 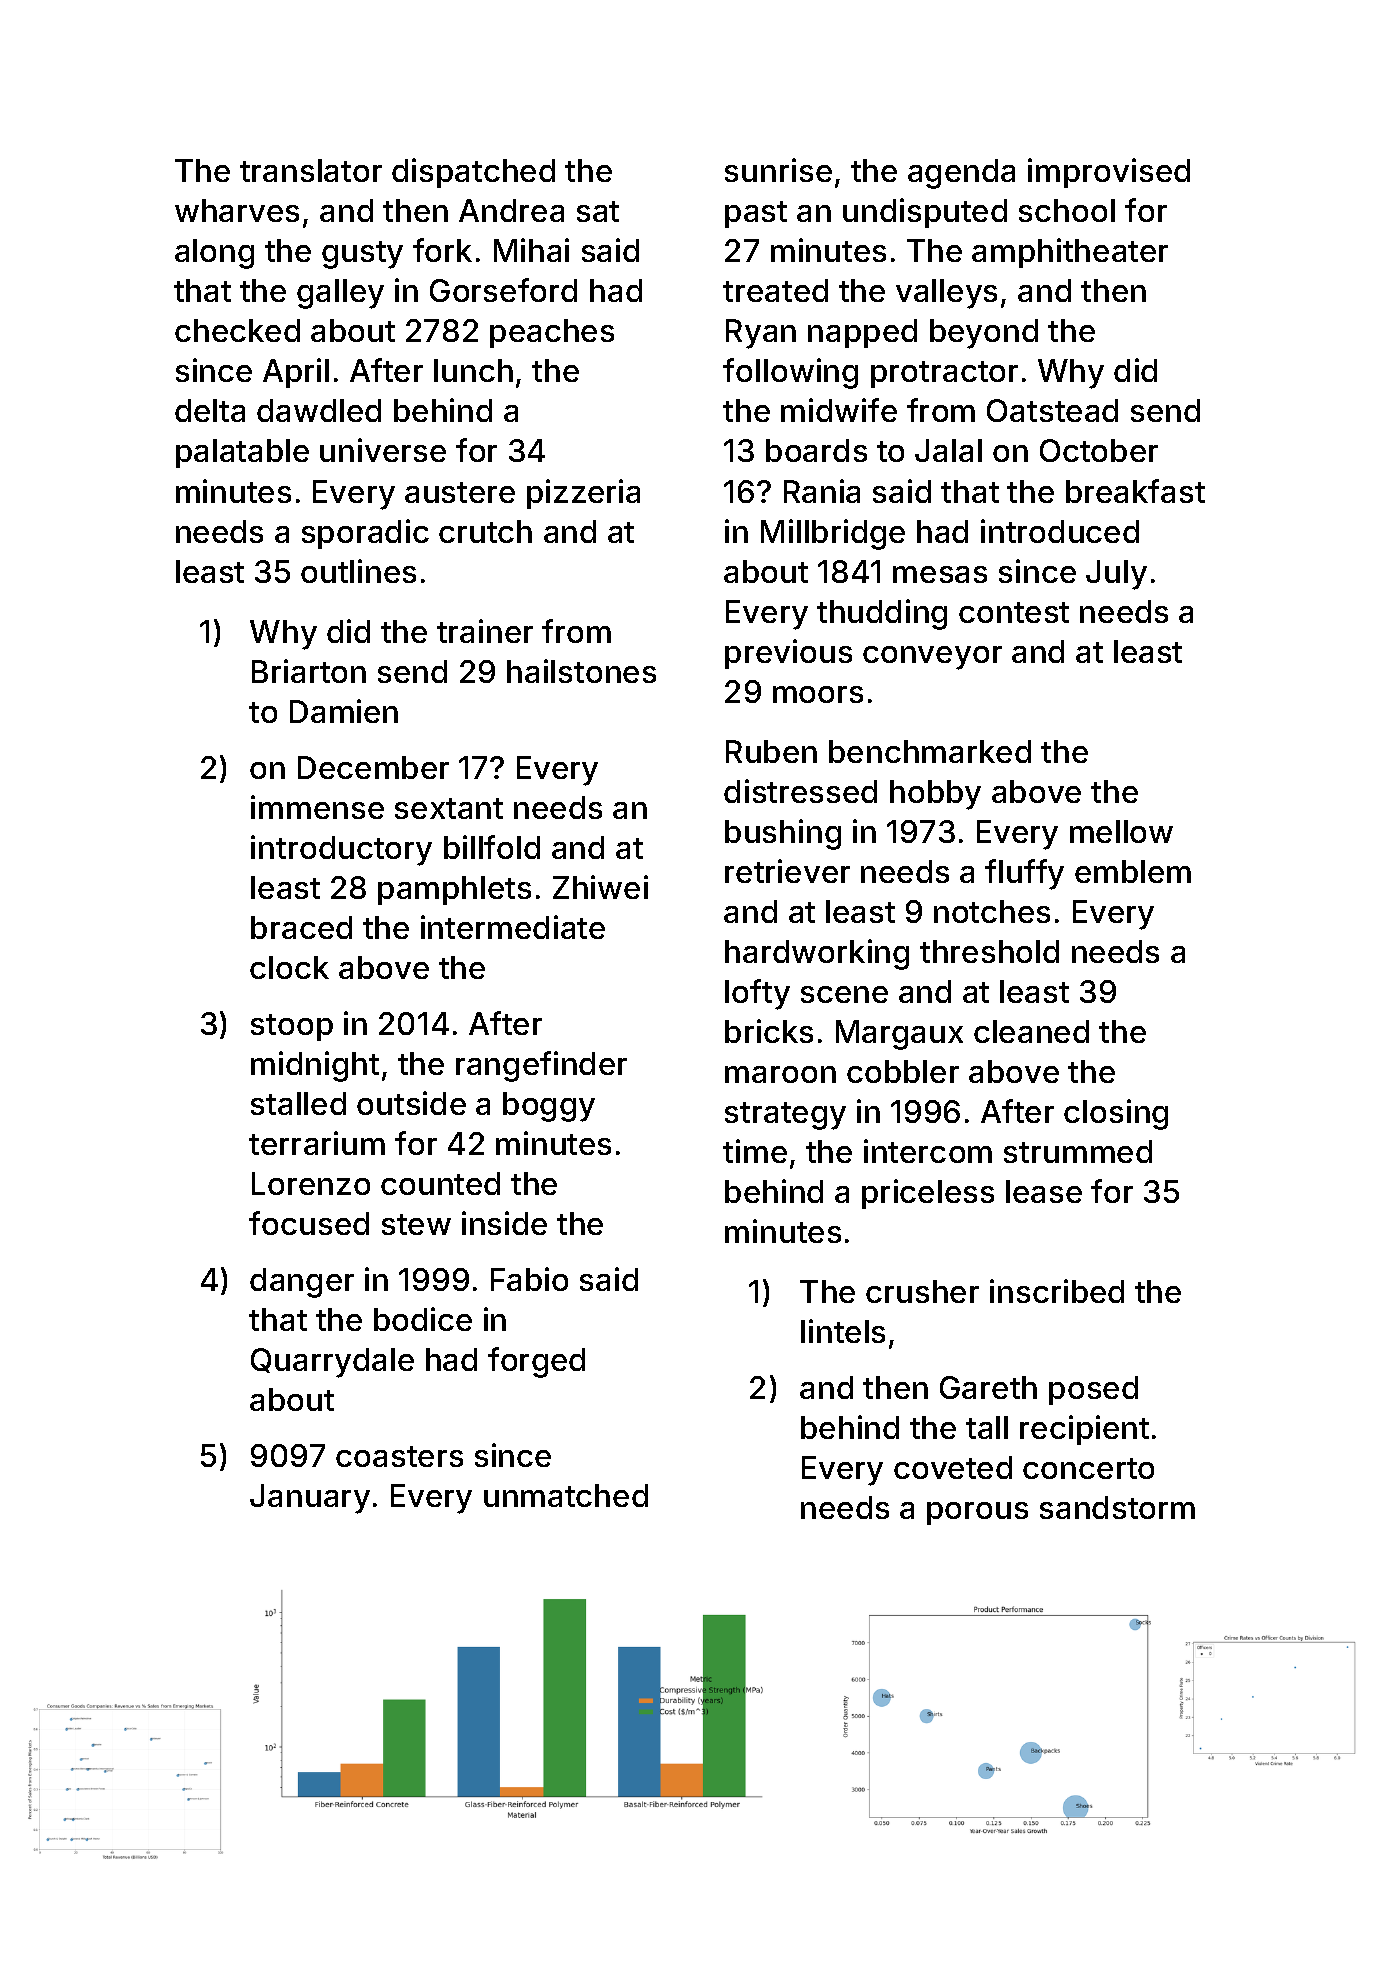 What do you see at coordinates (504, 1223) in the page?
I see `inside` at bounding box center [504, 1223].
